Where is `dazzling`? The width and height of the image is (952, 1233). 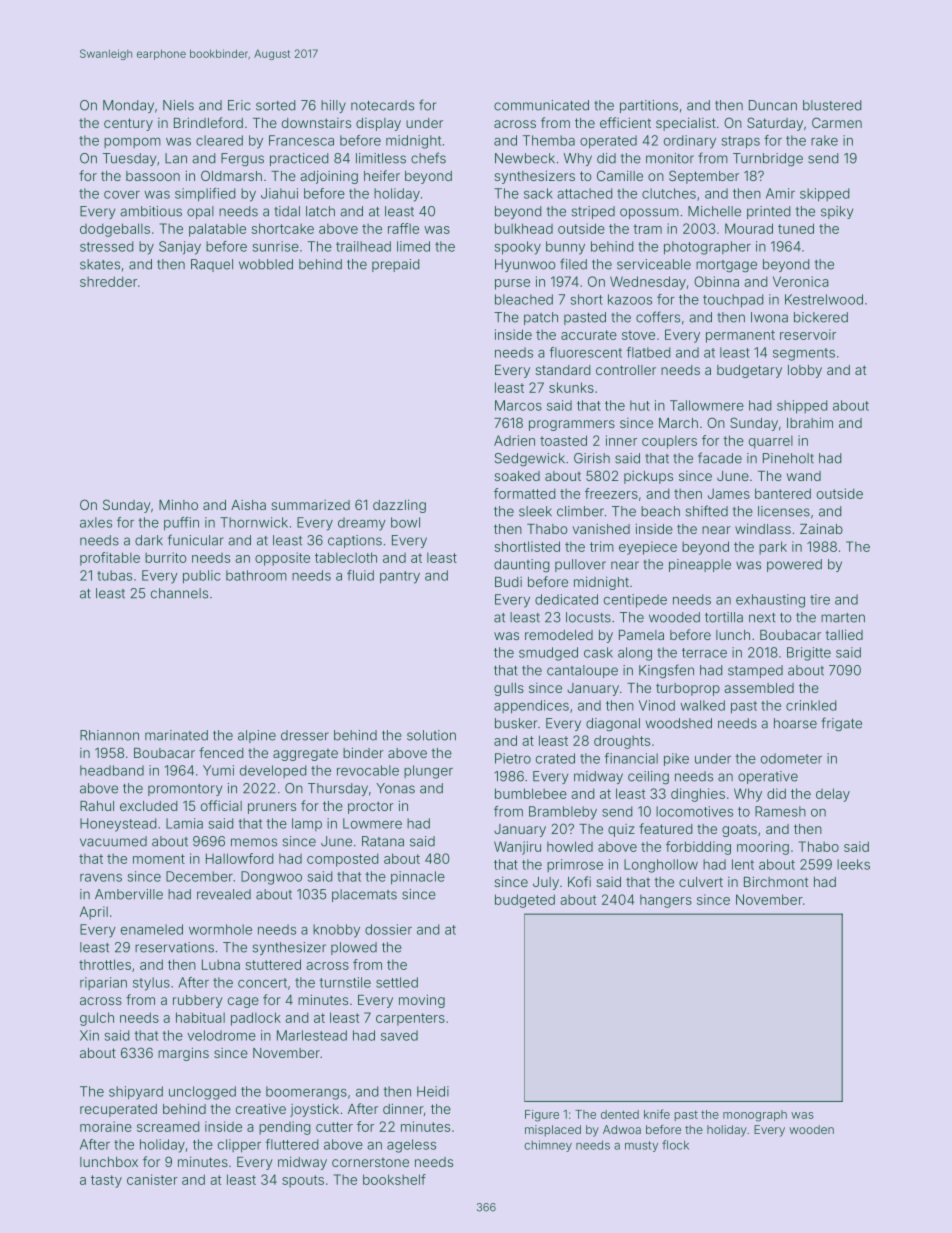 dazzling is located at coordinates (399, 506).
